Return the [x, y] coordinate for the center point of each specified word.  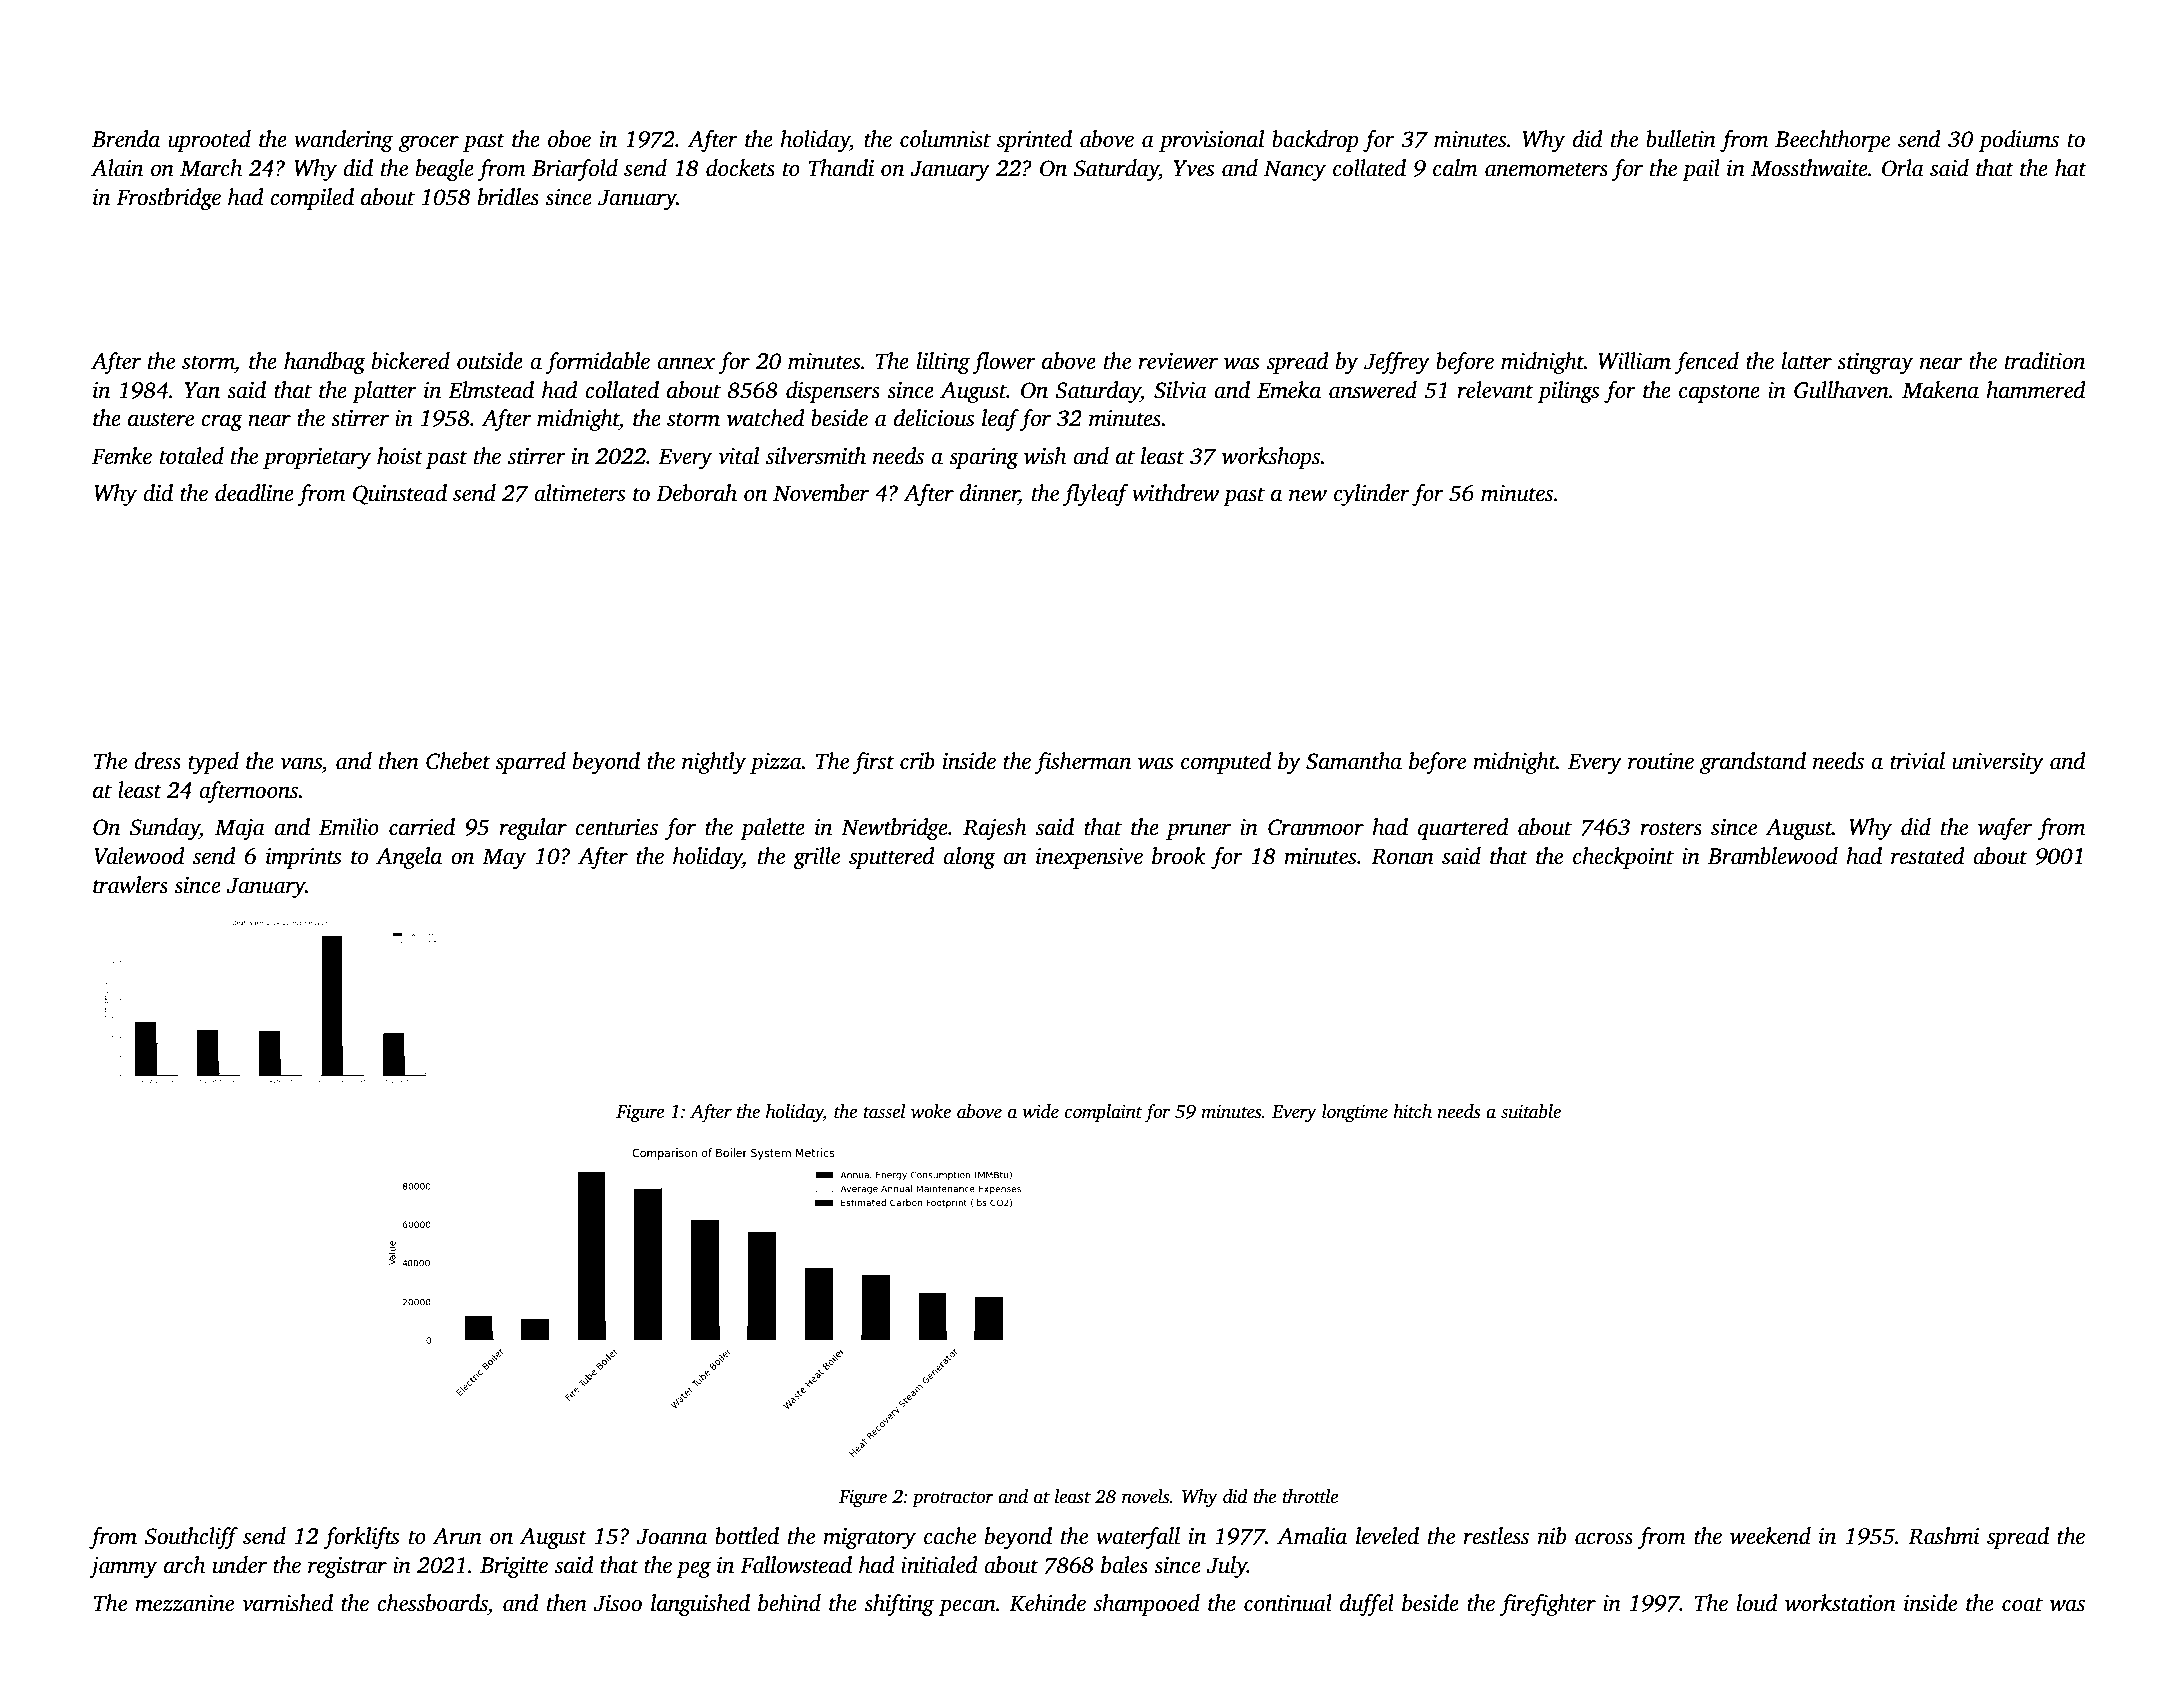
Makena [1940, 390]
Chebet [458, 761]
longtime [1355, 1113]
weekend [1770, 1536]
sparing [984, 458]
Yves [1193, 168]
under [239, 1565]
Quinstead [400, 494]
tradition [2045, 361]
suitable [1531, 1111]
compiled [312, 199]
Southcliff [191, 1538]
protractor [953, 1499]
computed [1226, 763]
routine [1661, 761]
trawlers [130, 885]
